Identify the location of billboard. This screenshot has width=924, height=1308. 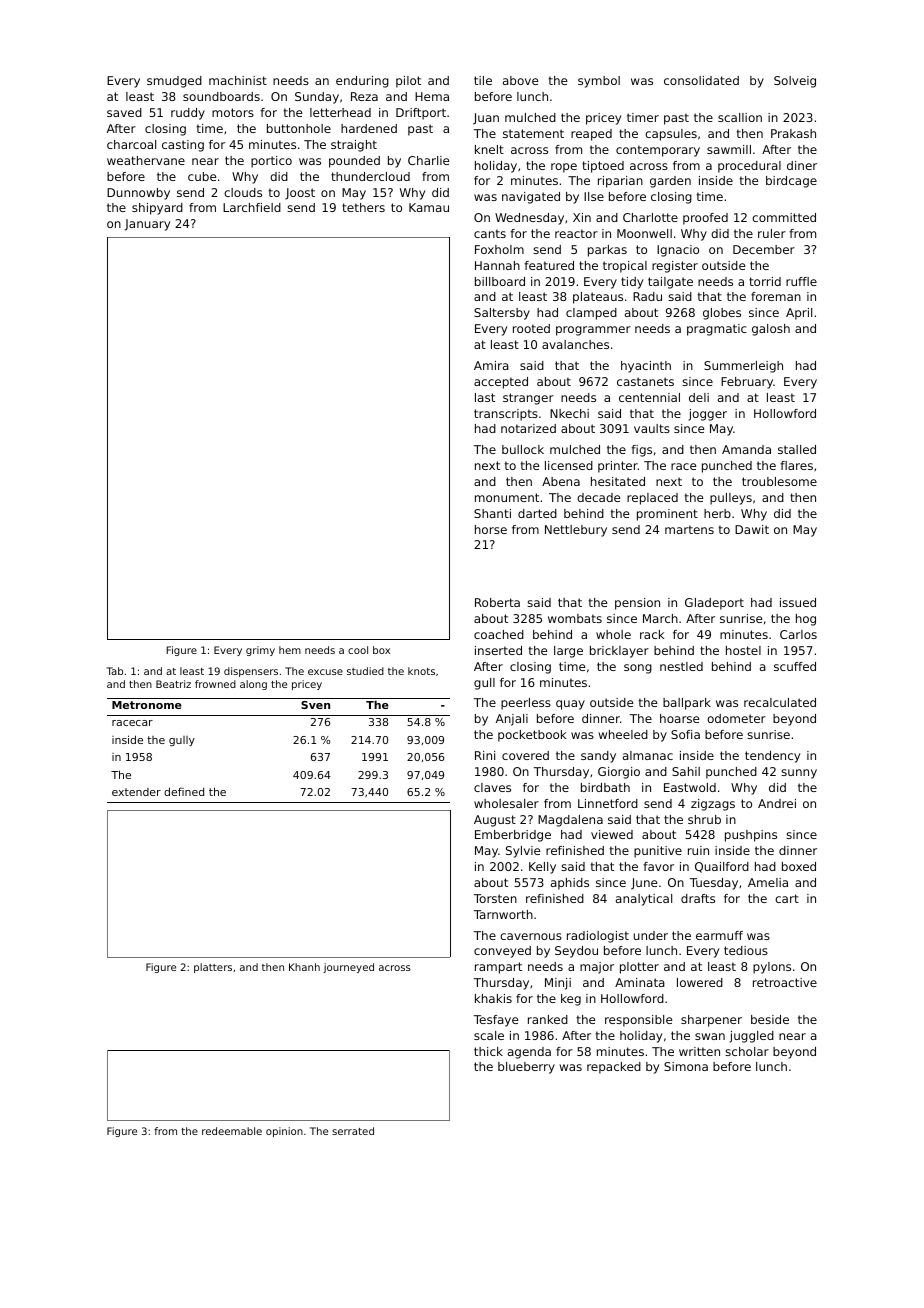
(500, 281).
